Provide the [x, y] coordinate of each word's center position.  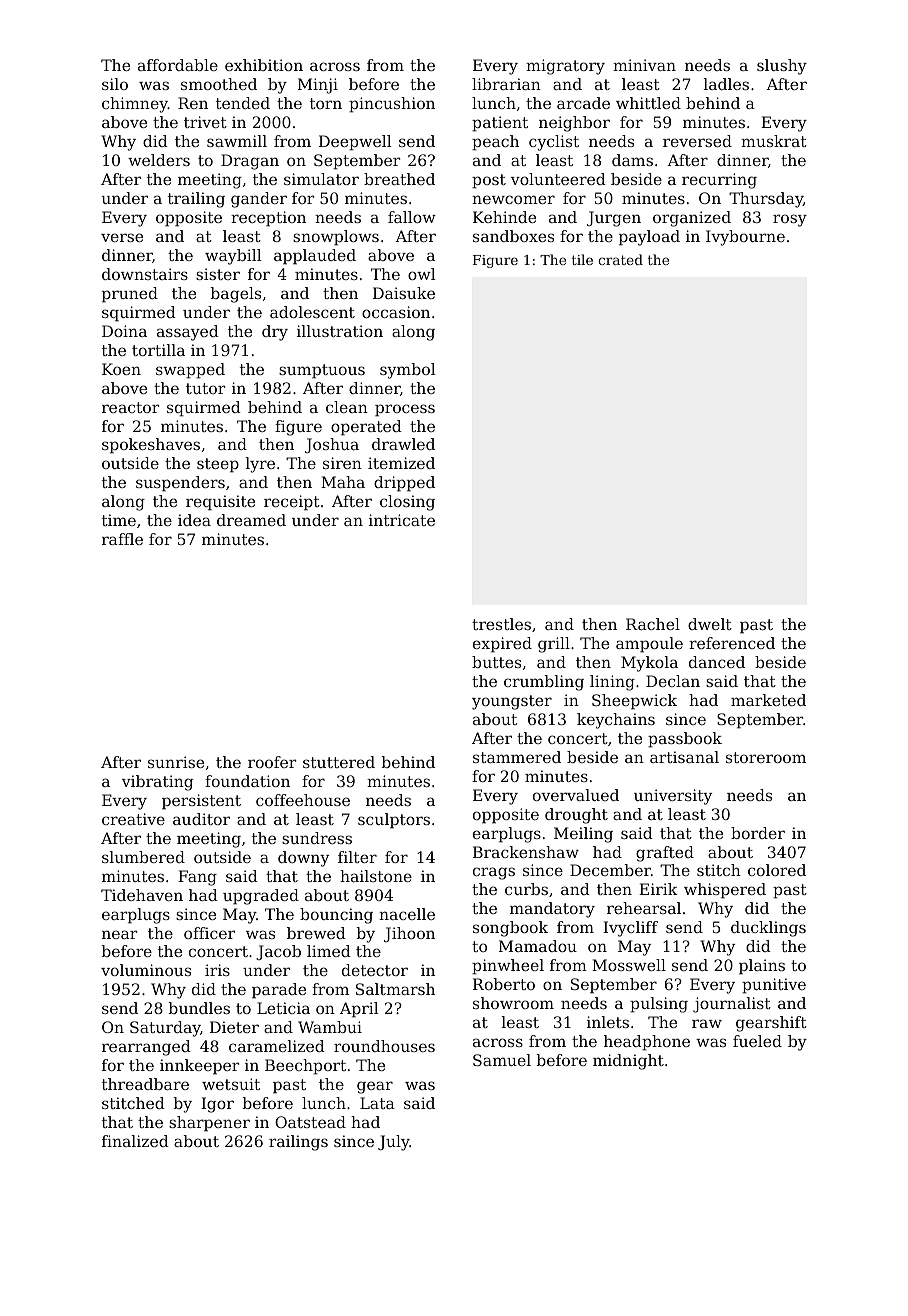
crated [620, 259]
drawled [403, 444]
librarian [506, 84]
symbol [407, 371]
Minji [318, 86]
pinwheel [508, 967]
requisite [220, 503]
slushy [782, 67]
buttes [496, 662]
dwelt [710, 624]
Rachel [653, 624]
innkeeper [199, 1067]
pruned [130, 295]
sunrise [176, 762]
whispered [725, 891]
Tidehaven [142, 895]
